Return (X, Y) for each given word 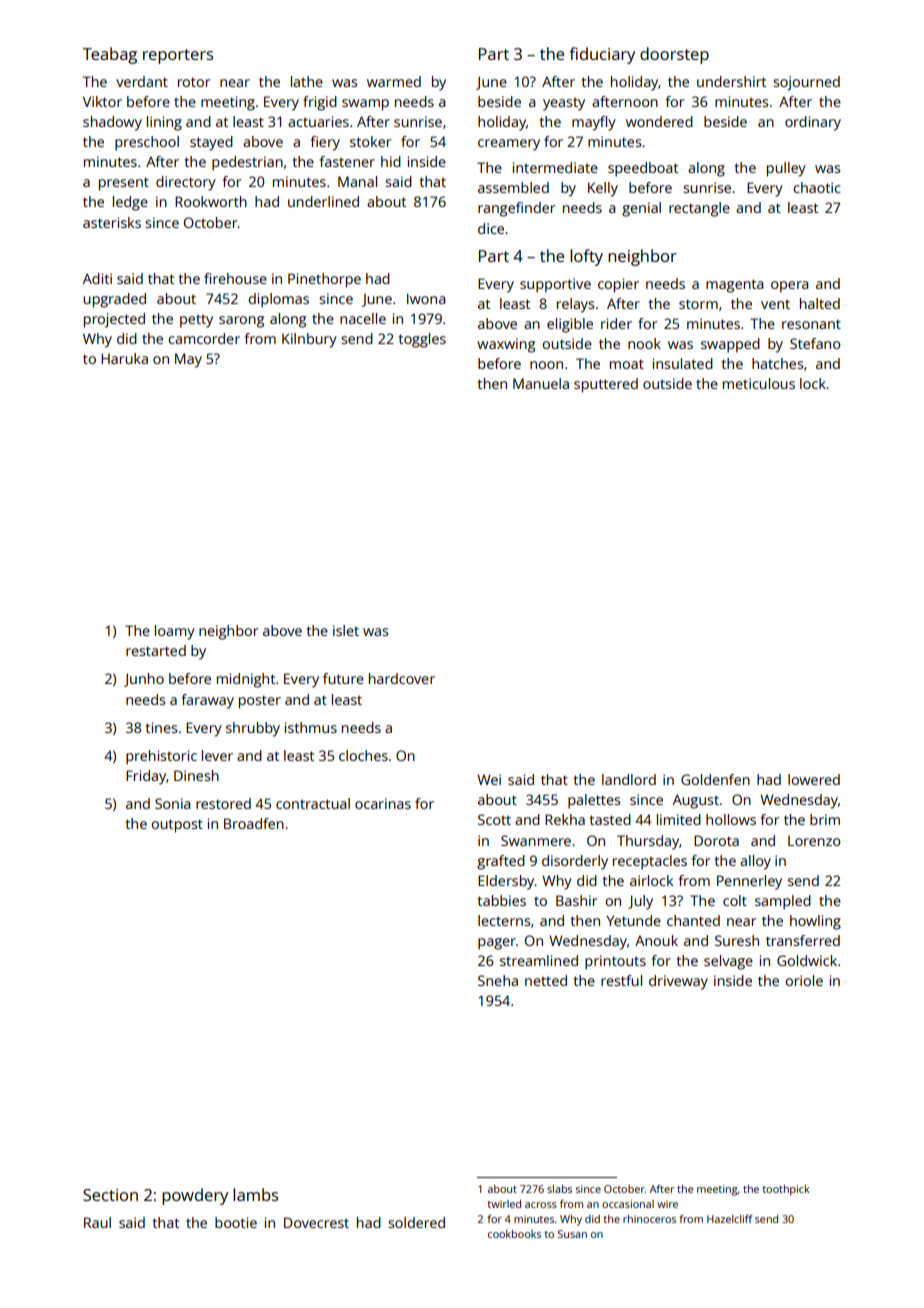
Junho (144, 680)
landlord (629, 779)
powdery (195, 1196)
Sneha (498, 980)
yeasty (564, 104)
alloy (755, 862)
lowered (814, 779)
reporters (178, 56)
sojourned (806, 83)
